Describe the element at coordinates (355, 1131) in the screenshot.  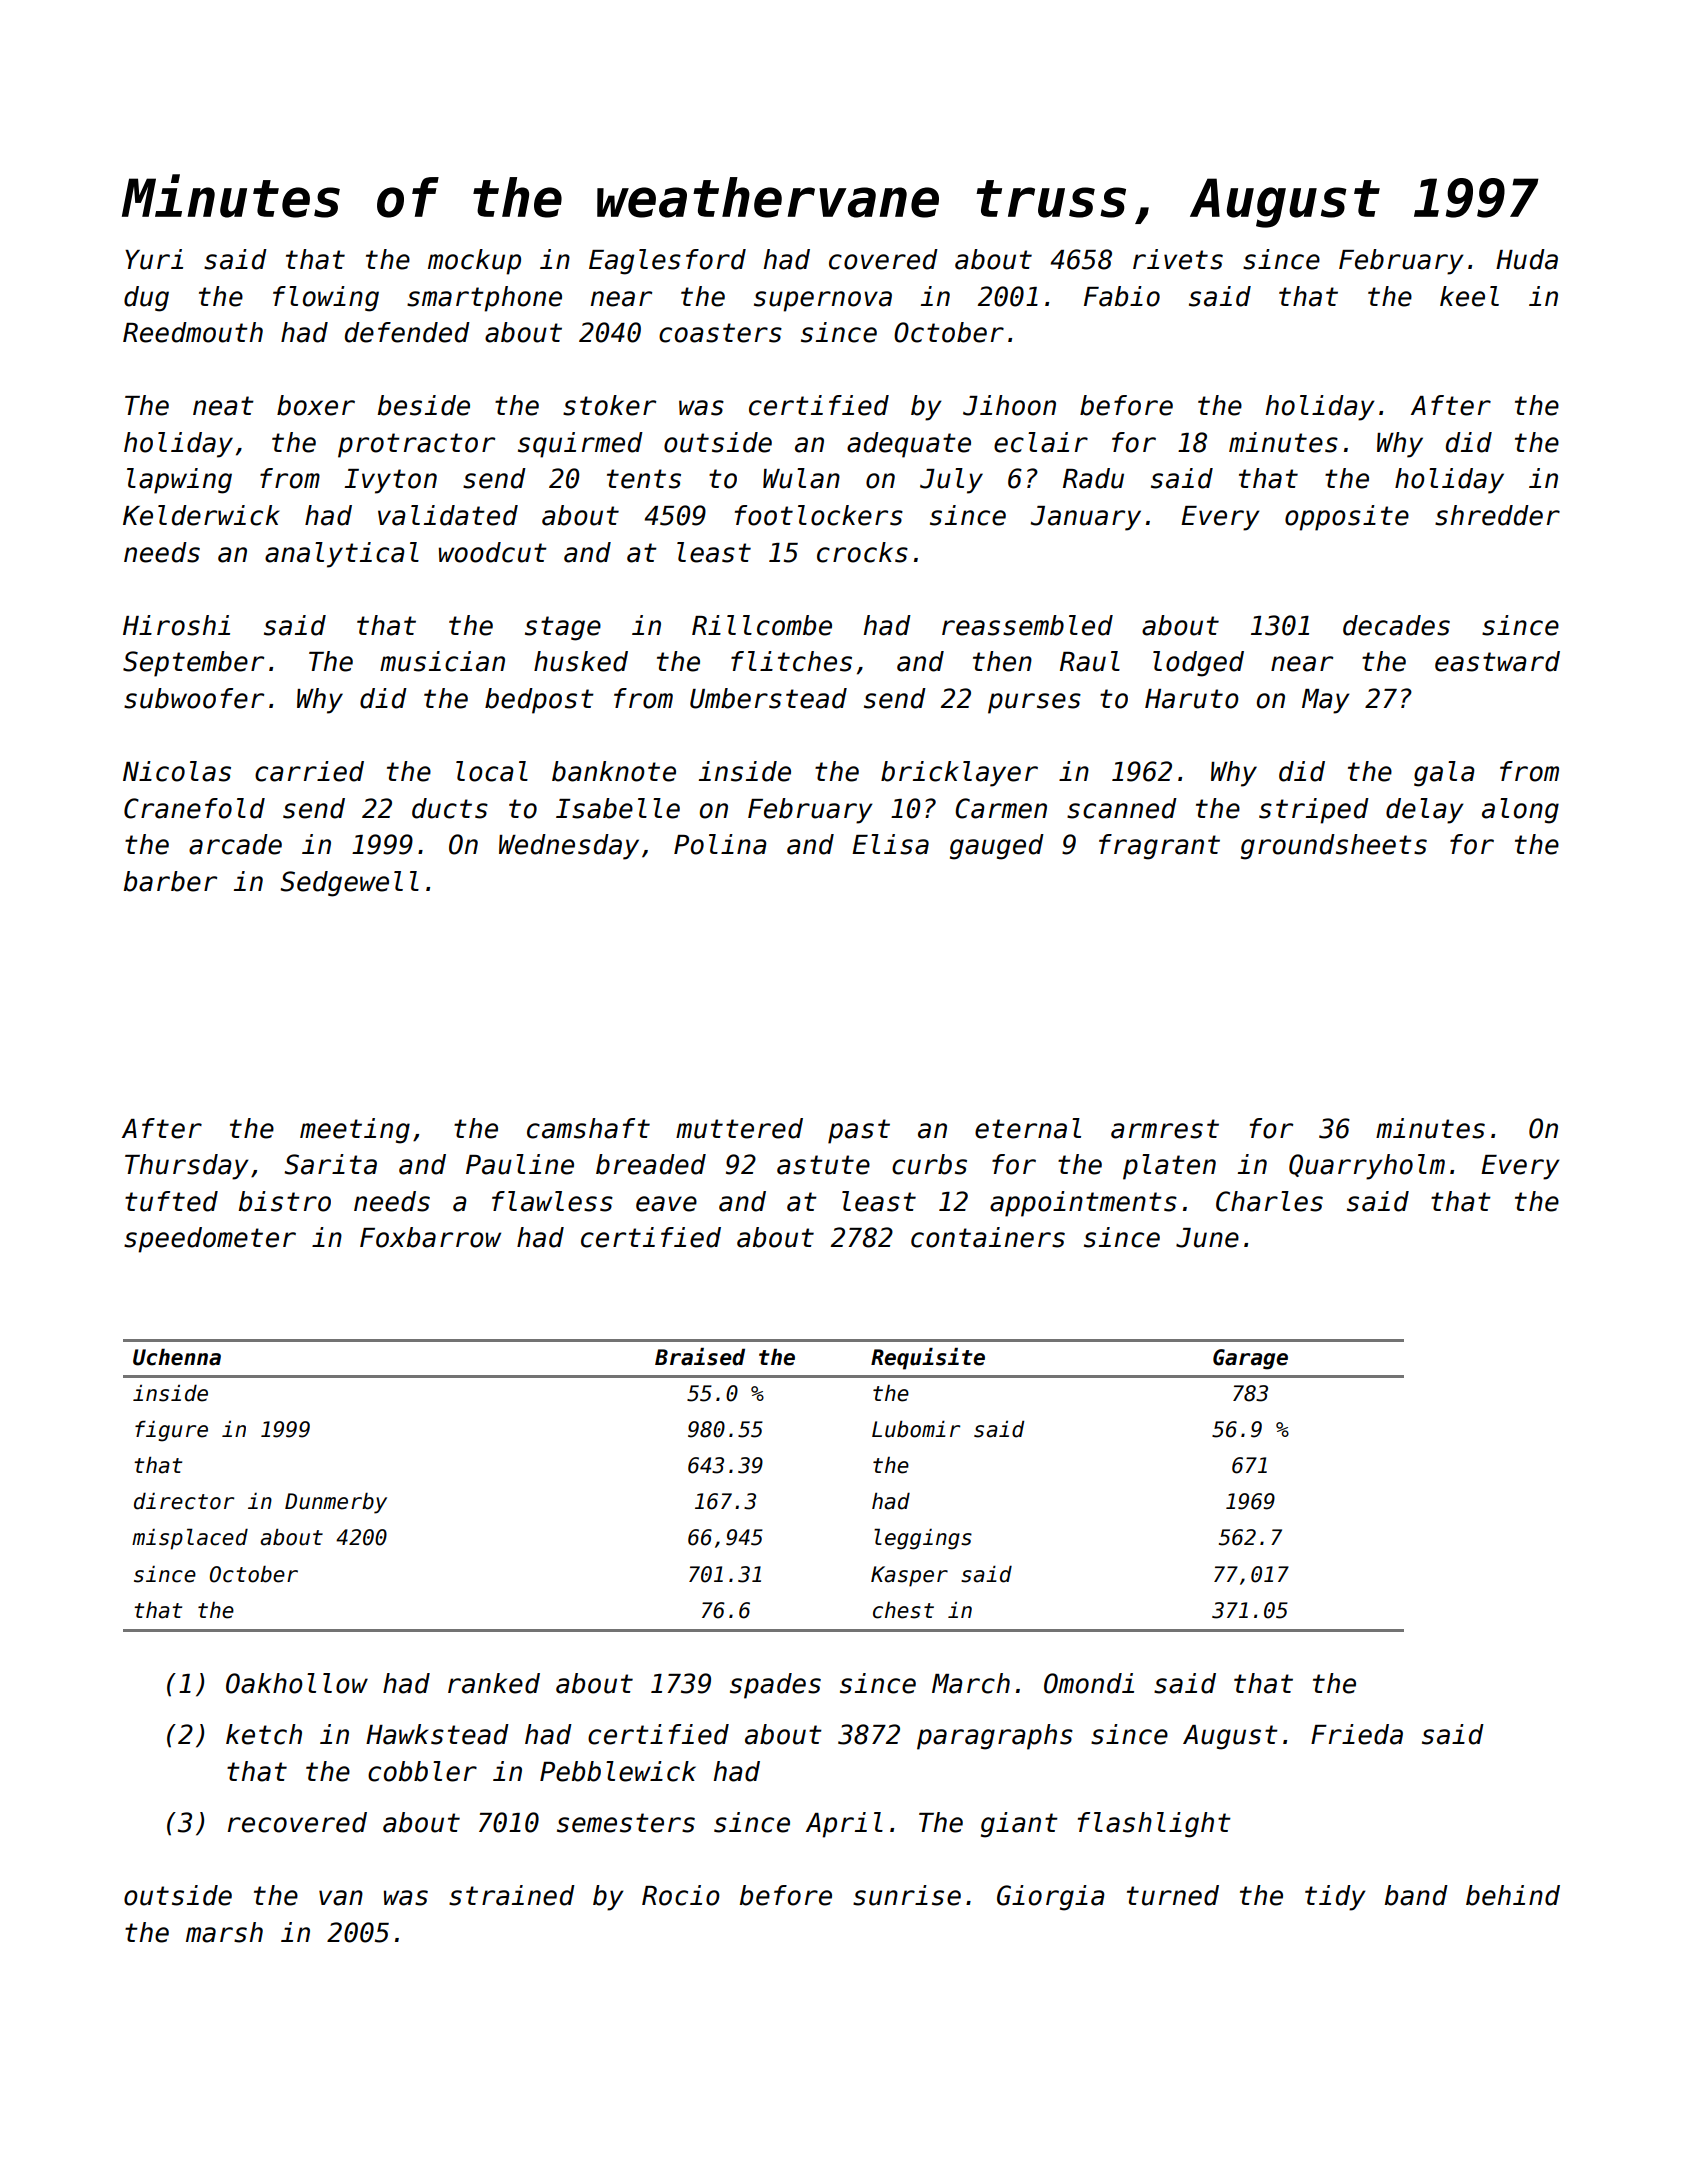
I see `meeting` at that location.
